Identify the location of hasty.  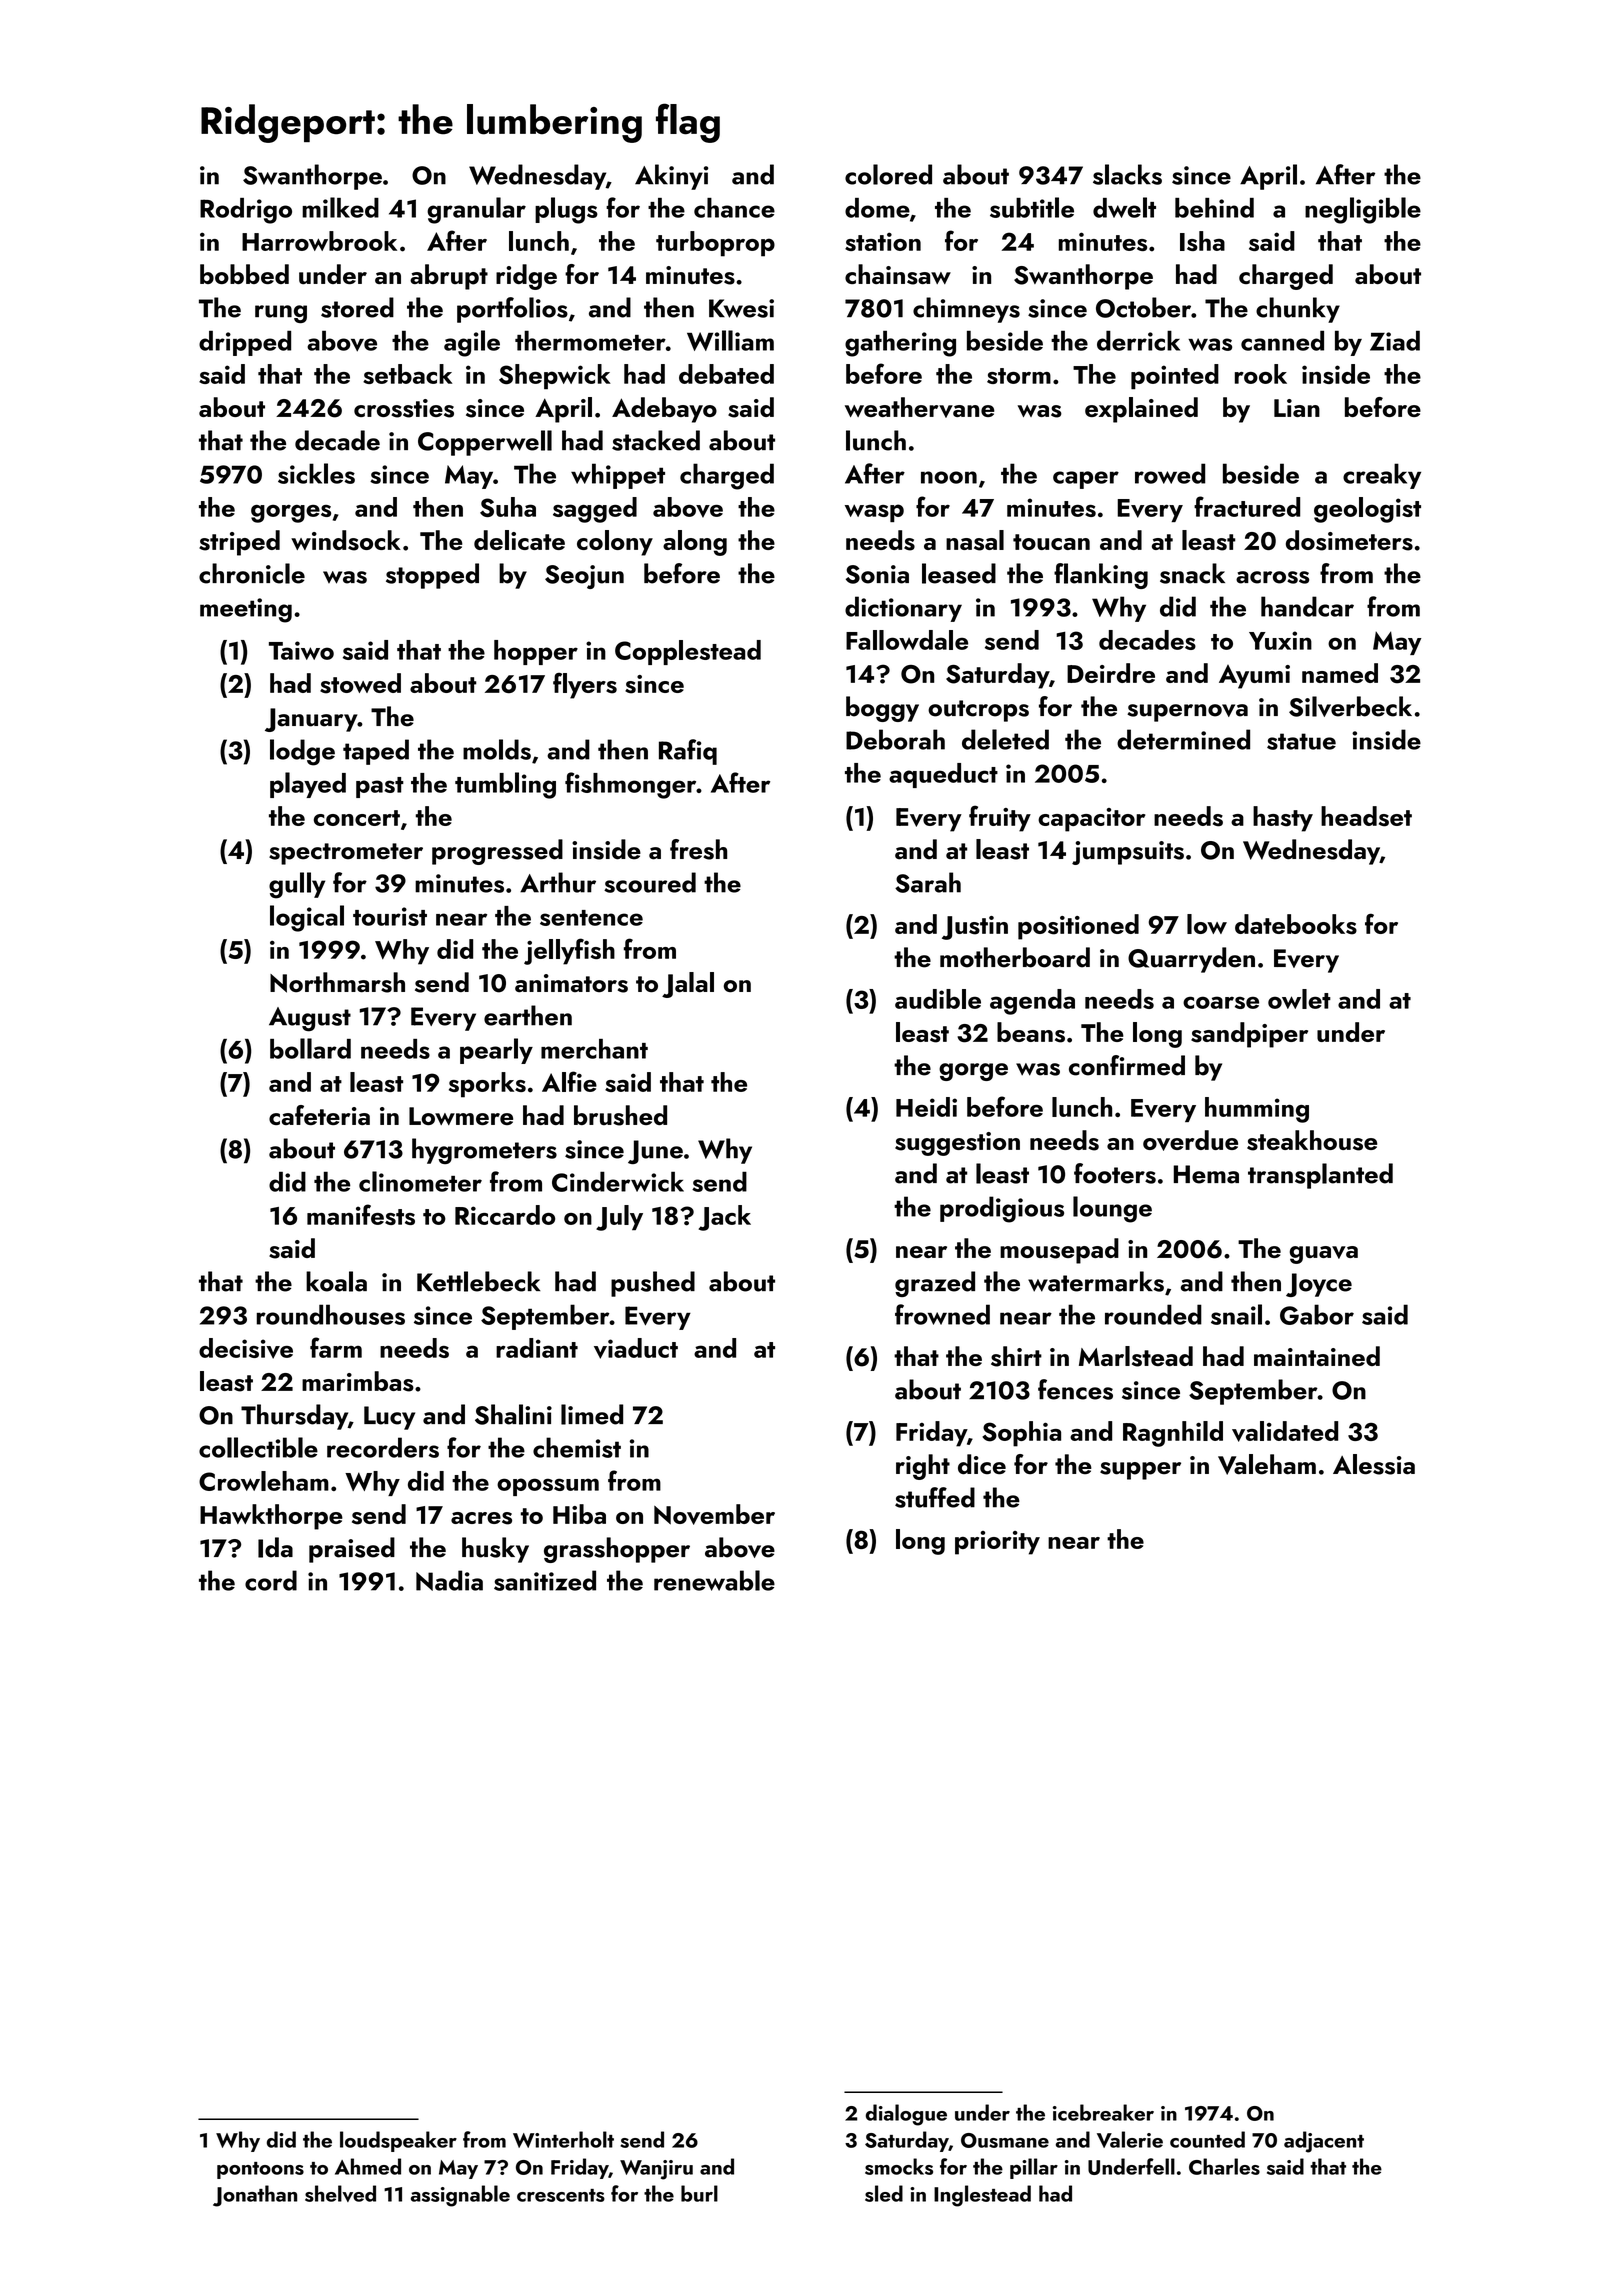
(1283, 819).
